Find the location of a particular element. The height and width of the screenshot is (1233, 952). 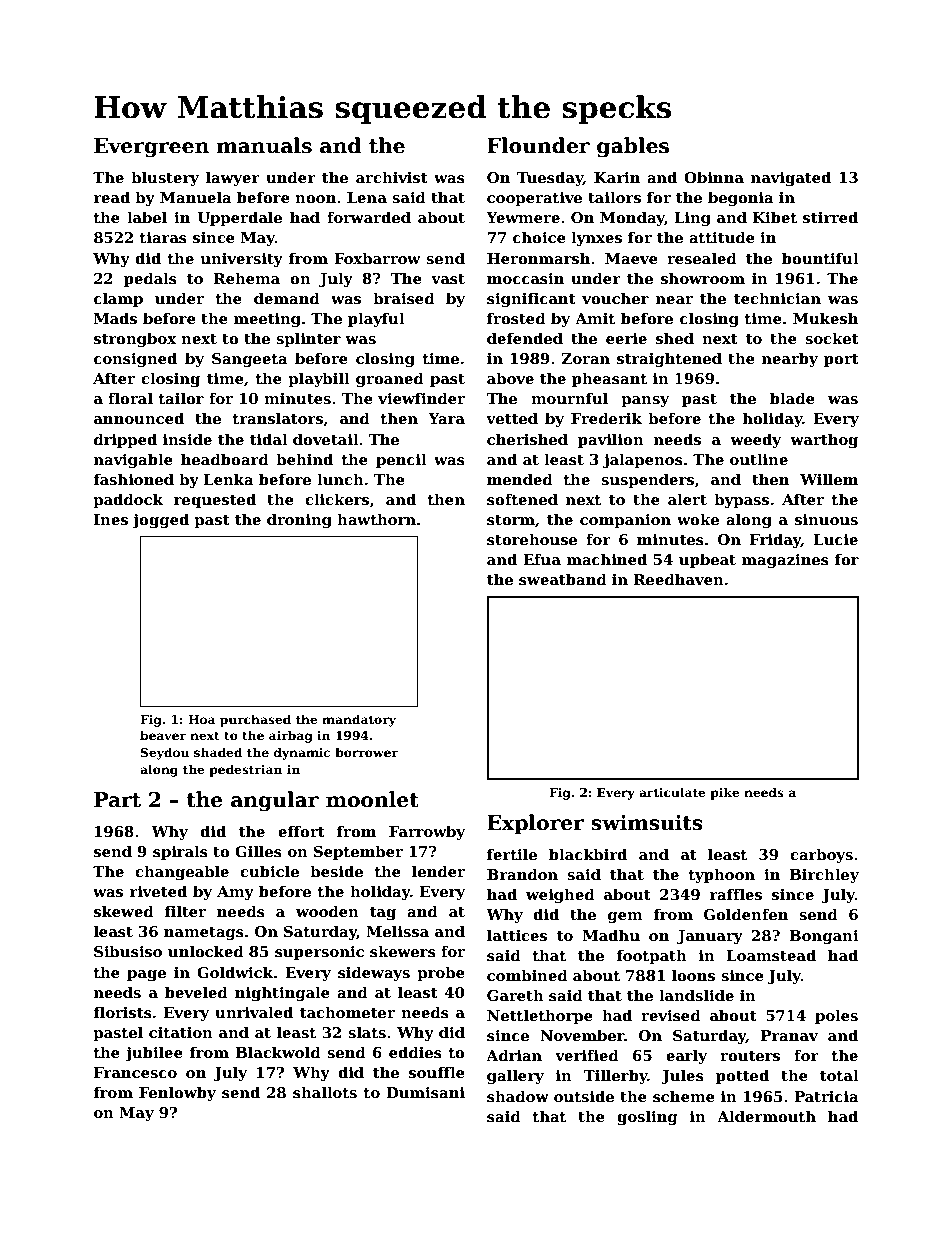

outline is located at coordinates (759, 459).
